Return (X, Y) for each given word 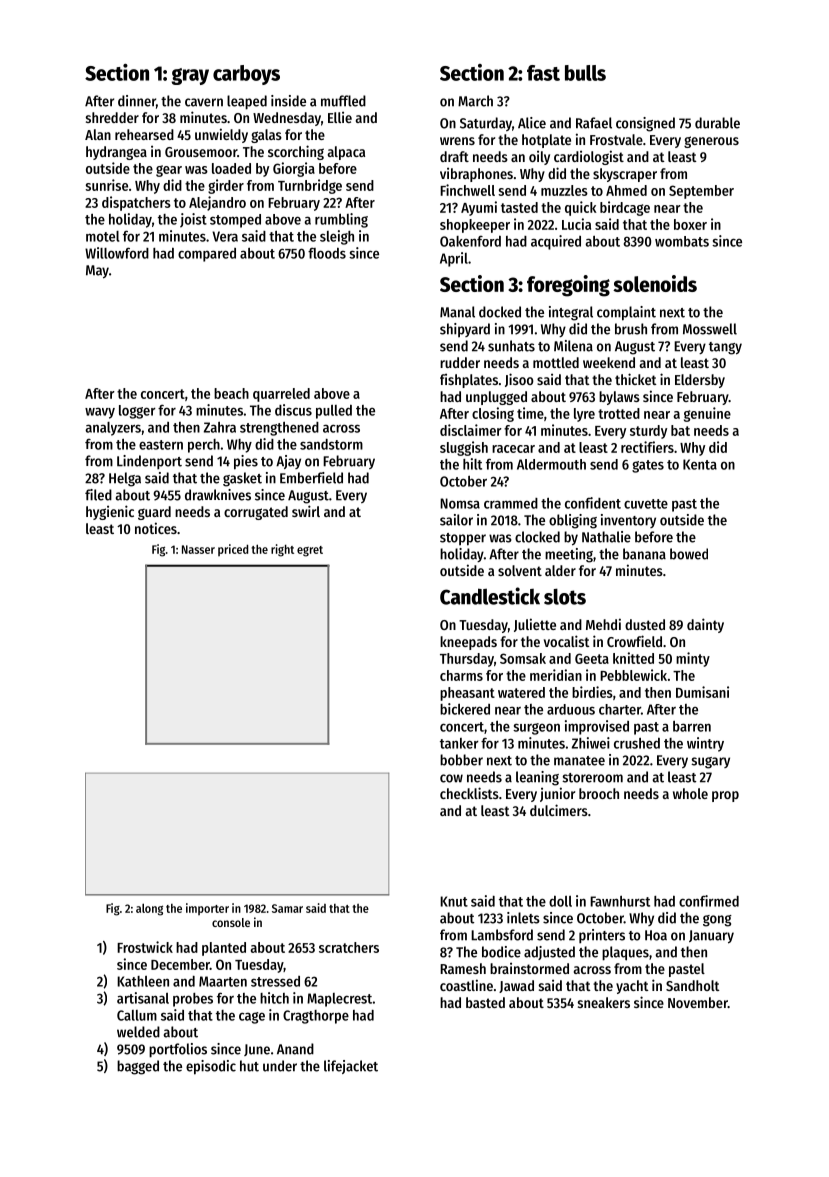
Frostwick (145, 947)
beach (231, 393)
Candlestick (490, 596)
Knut (454, 901)
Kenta (700, 464)
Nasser (198, 549)
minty (693, 659)
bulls (585, 73)
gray (190, 76)
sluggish (464, 448)
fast (543, 73)
